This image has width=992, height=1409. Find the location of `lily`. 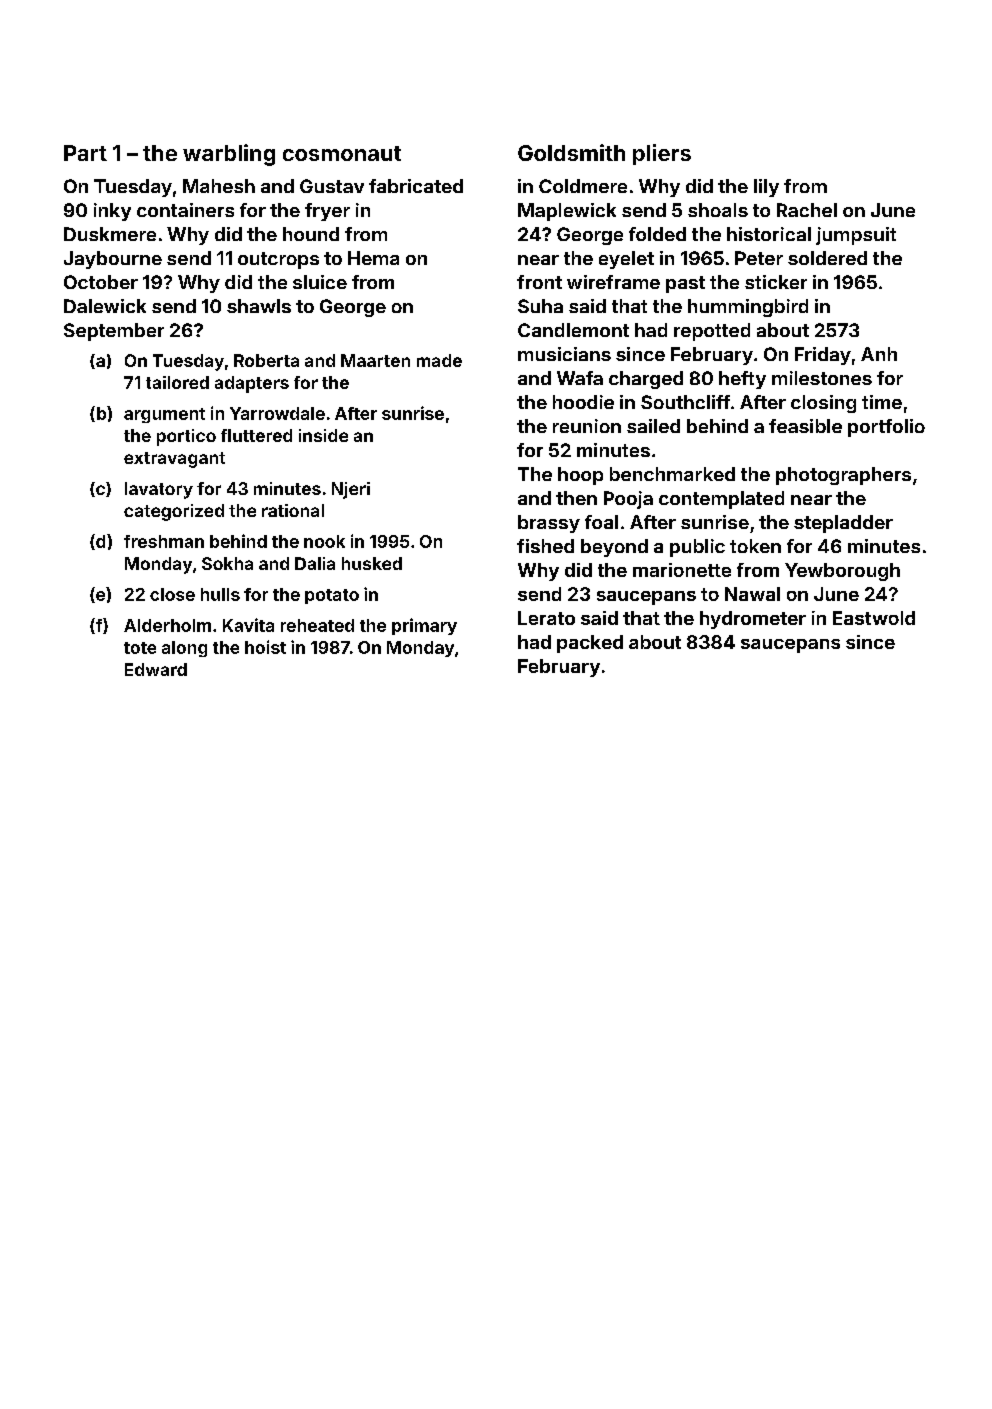

lily is located at coordinates (766, 188).
